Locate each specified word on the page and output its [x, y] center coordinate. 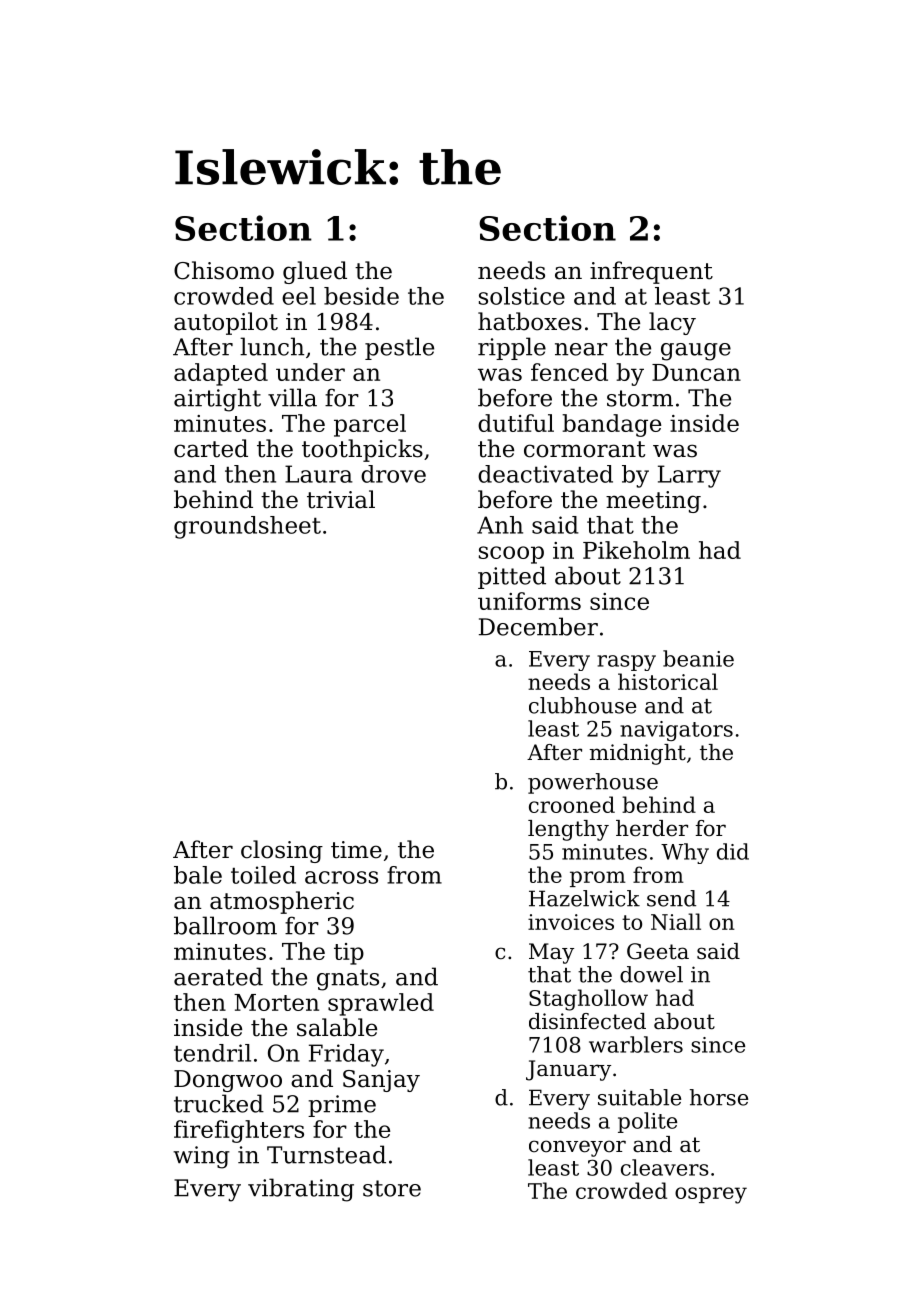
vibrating [301, 1190]
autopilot [226, 323]
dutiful [516, 423]
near [581, 349]
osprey [711, 1195]
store [392, 1188]
